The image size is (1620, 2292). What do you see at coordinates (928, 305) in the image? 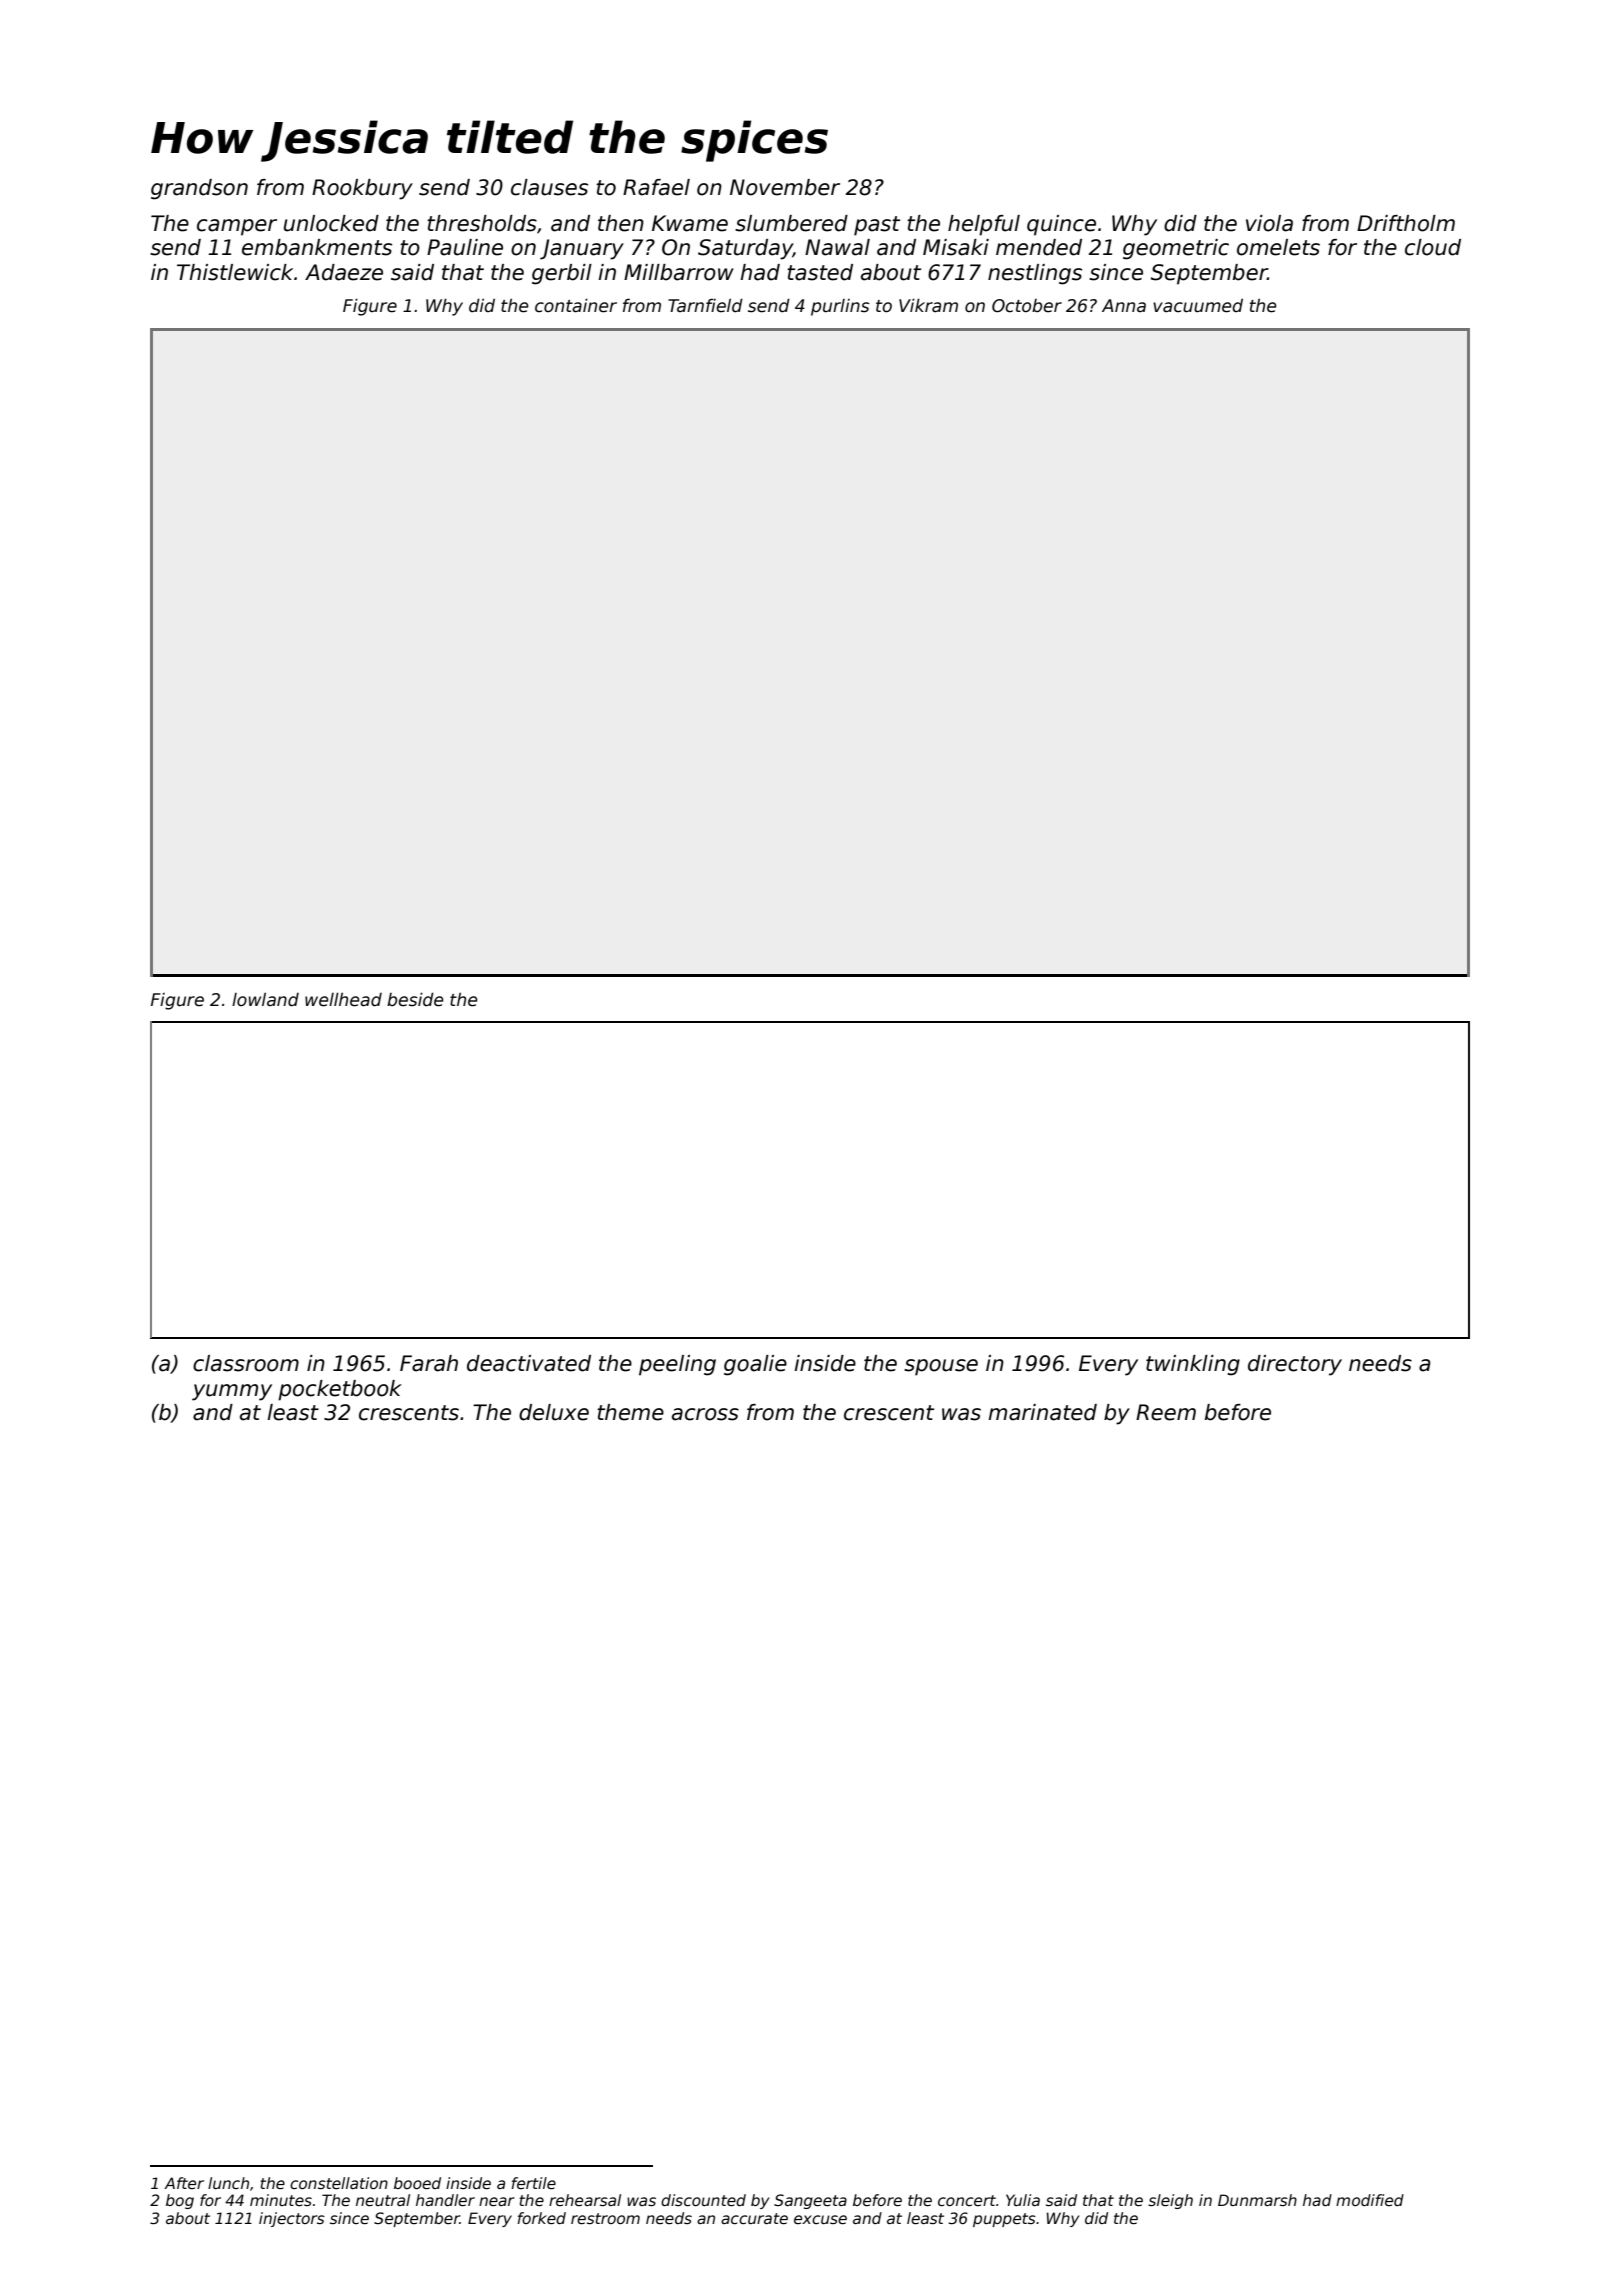
I see `Vikram` at bounding box center [928, 305].
